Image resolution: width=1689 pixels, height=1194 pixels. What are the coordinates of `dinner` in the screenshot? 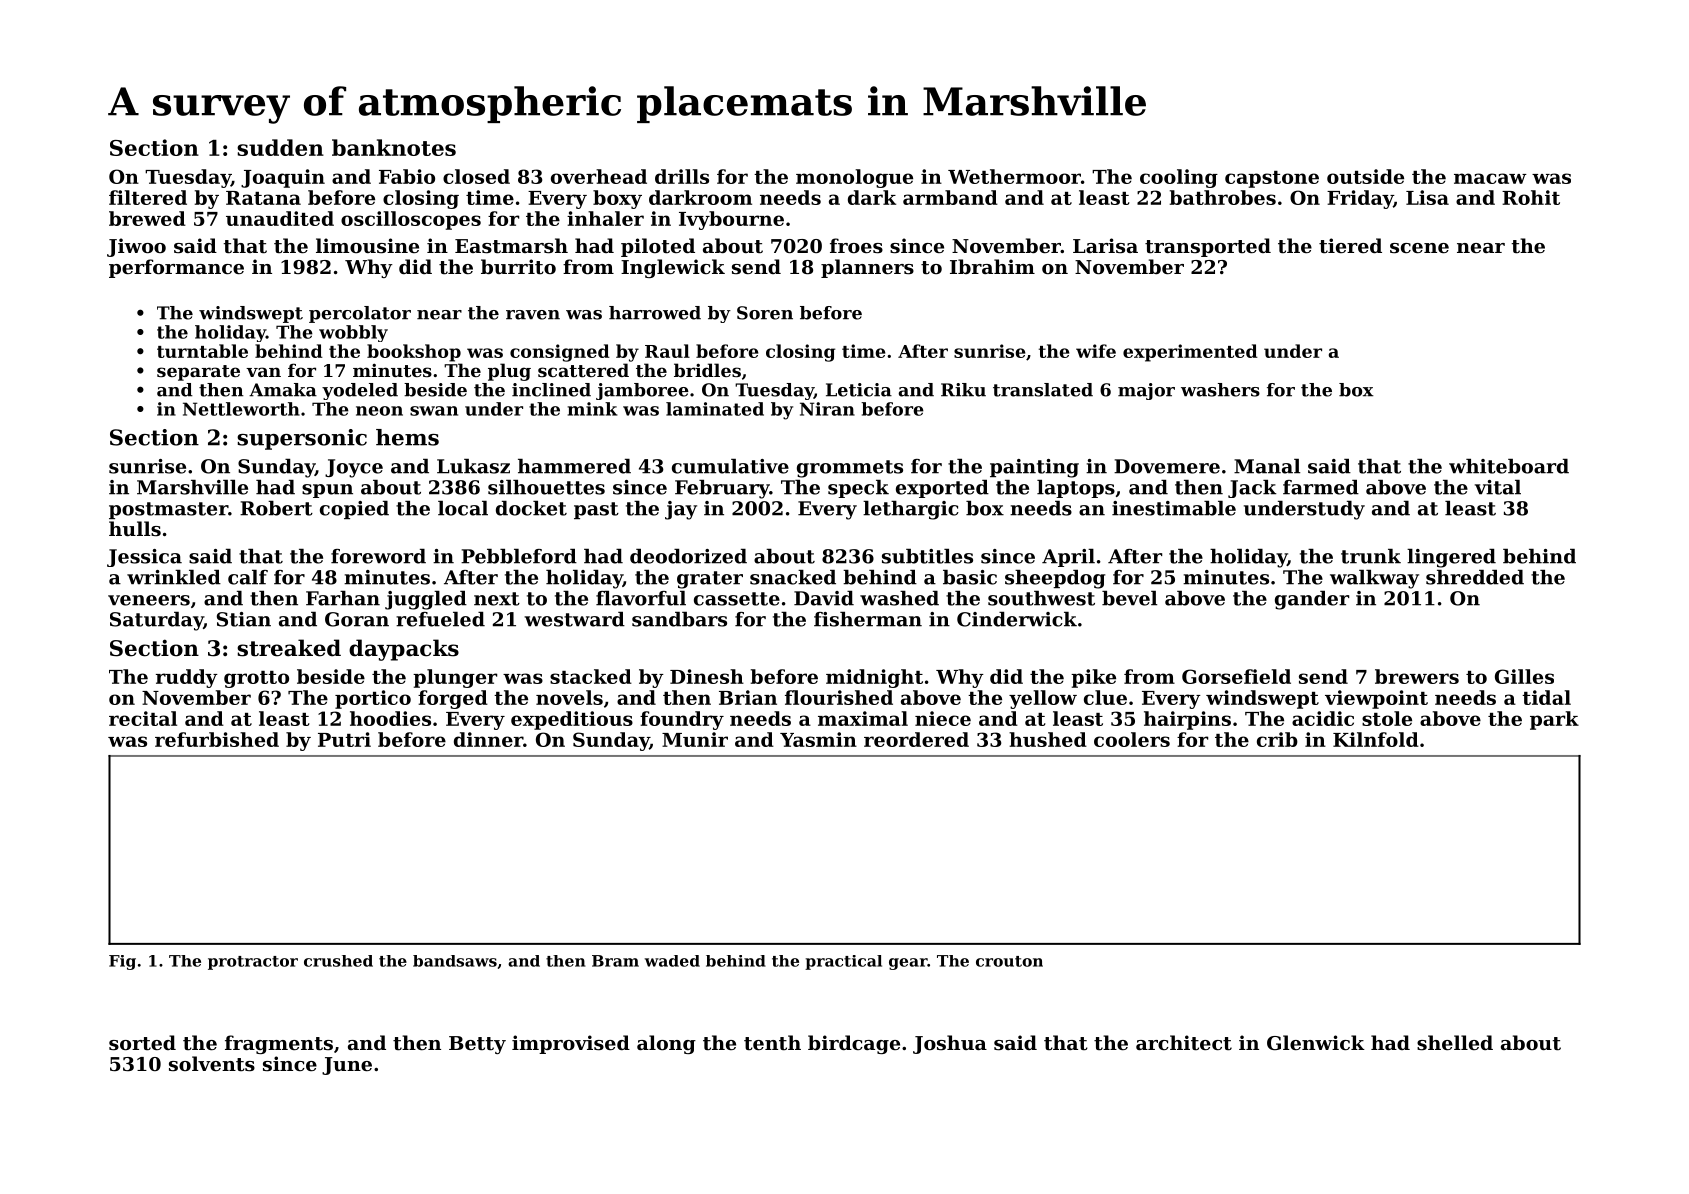 It's located at (488, 739).
